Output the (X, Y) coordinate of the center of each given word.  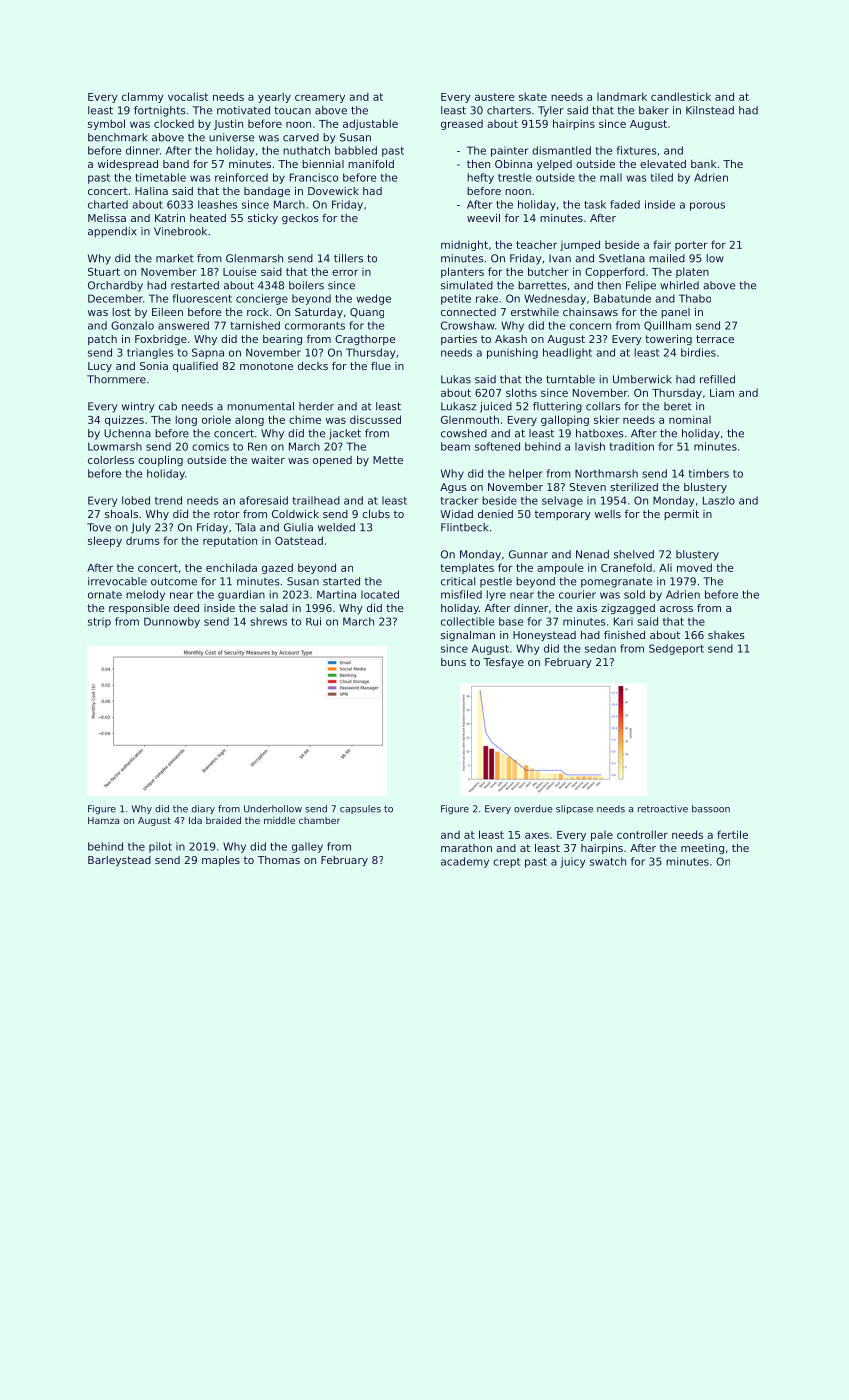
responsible (139, 609)
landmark (622, 96)
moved (694, 567)
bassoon (711, 809)
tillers (348, 258)
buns (453, 662)
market (175, 258)
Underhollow (273, 809)
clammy (143, 97)
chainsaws (590, 312)
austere (495, 97)
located (380, 594)
